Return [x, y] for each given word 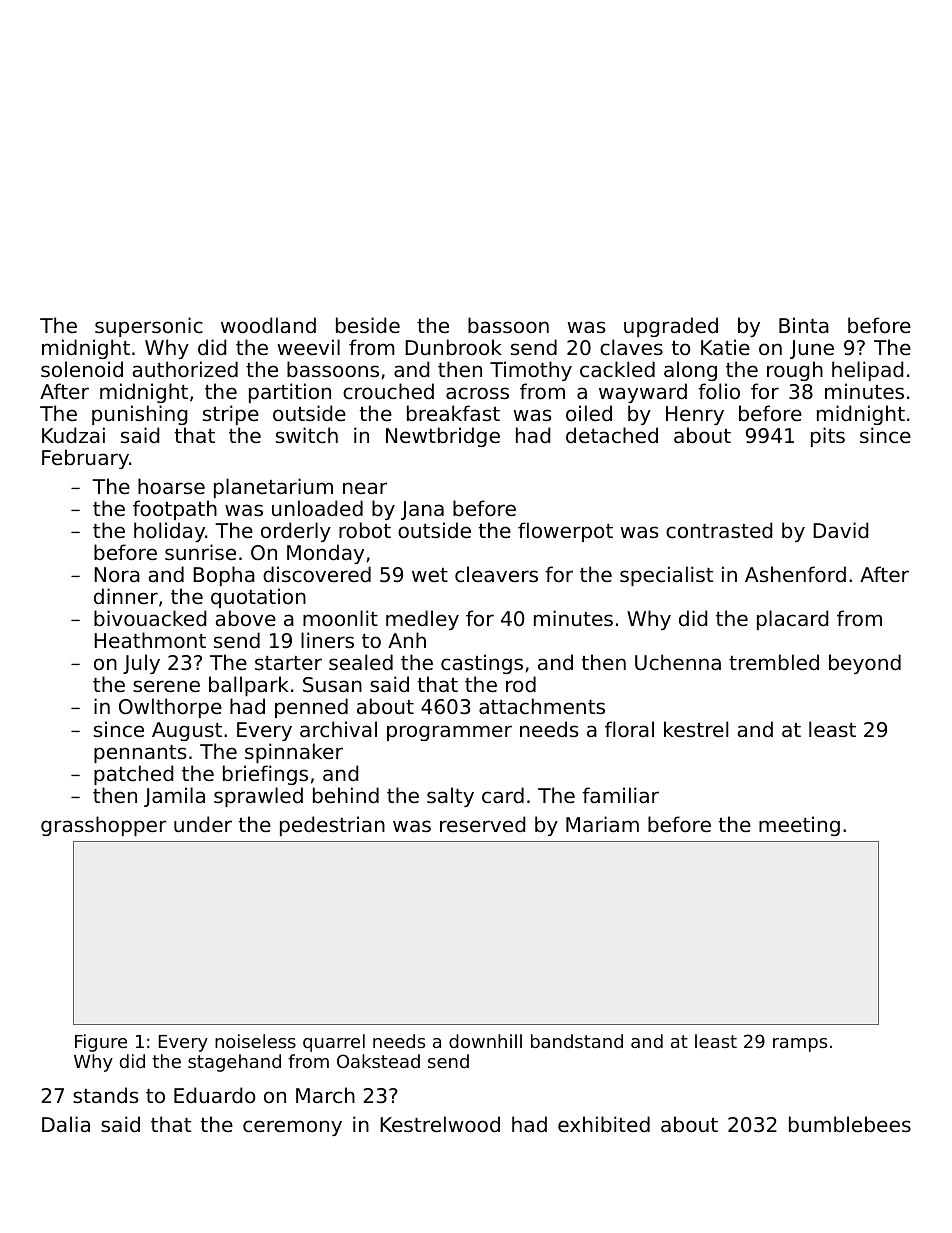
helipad [868, 371]
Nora [117, 575]
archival [338, 729]
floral [629, 729]
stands [105, 1095]
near [365, 488]
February [85, 459]
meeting [799, 826]
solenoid [82, 369]
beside [368, 325]
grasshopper [104, 826]
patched [134, 775]
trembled [774, 662]
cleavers [496, 574]
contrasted [719, 530]
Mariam [602, 824]
